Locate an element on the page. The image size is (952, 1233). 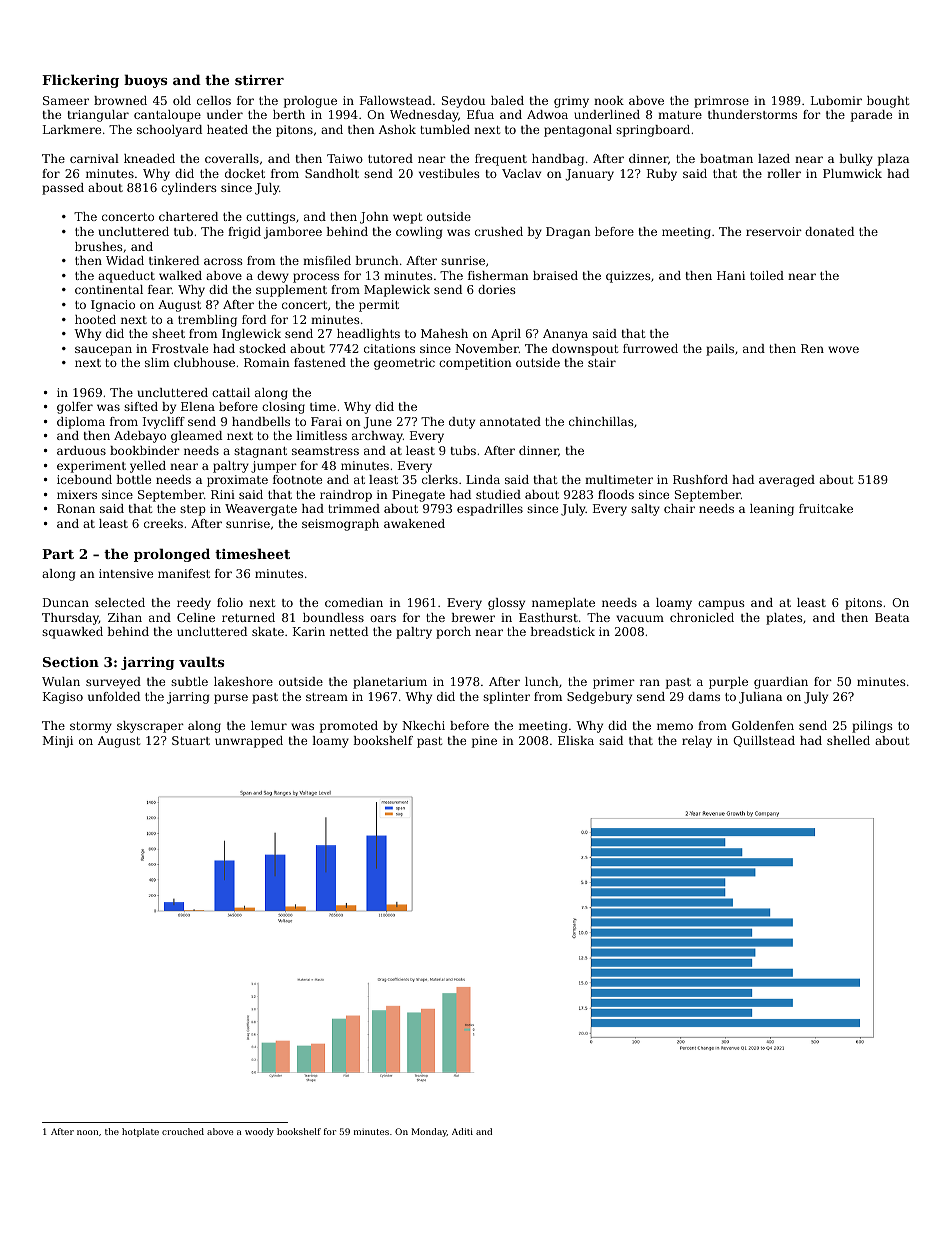
Eliska is located at coordinates (576, 740).
